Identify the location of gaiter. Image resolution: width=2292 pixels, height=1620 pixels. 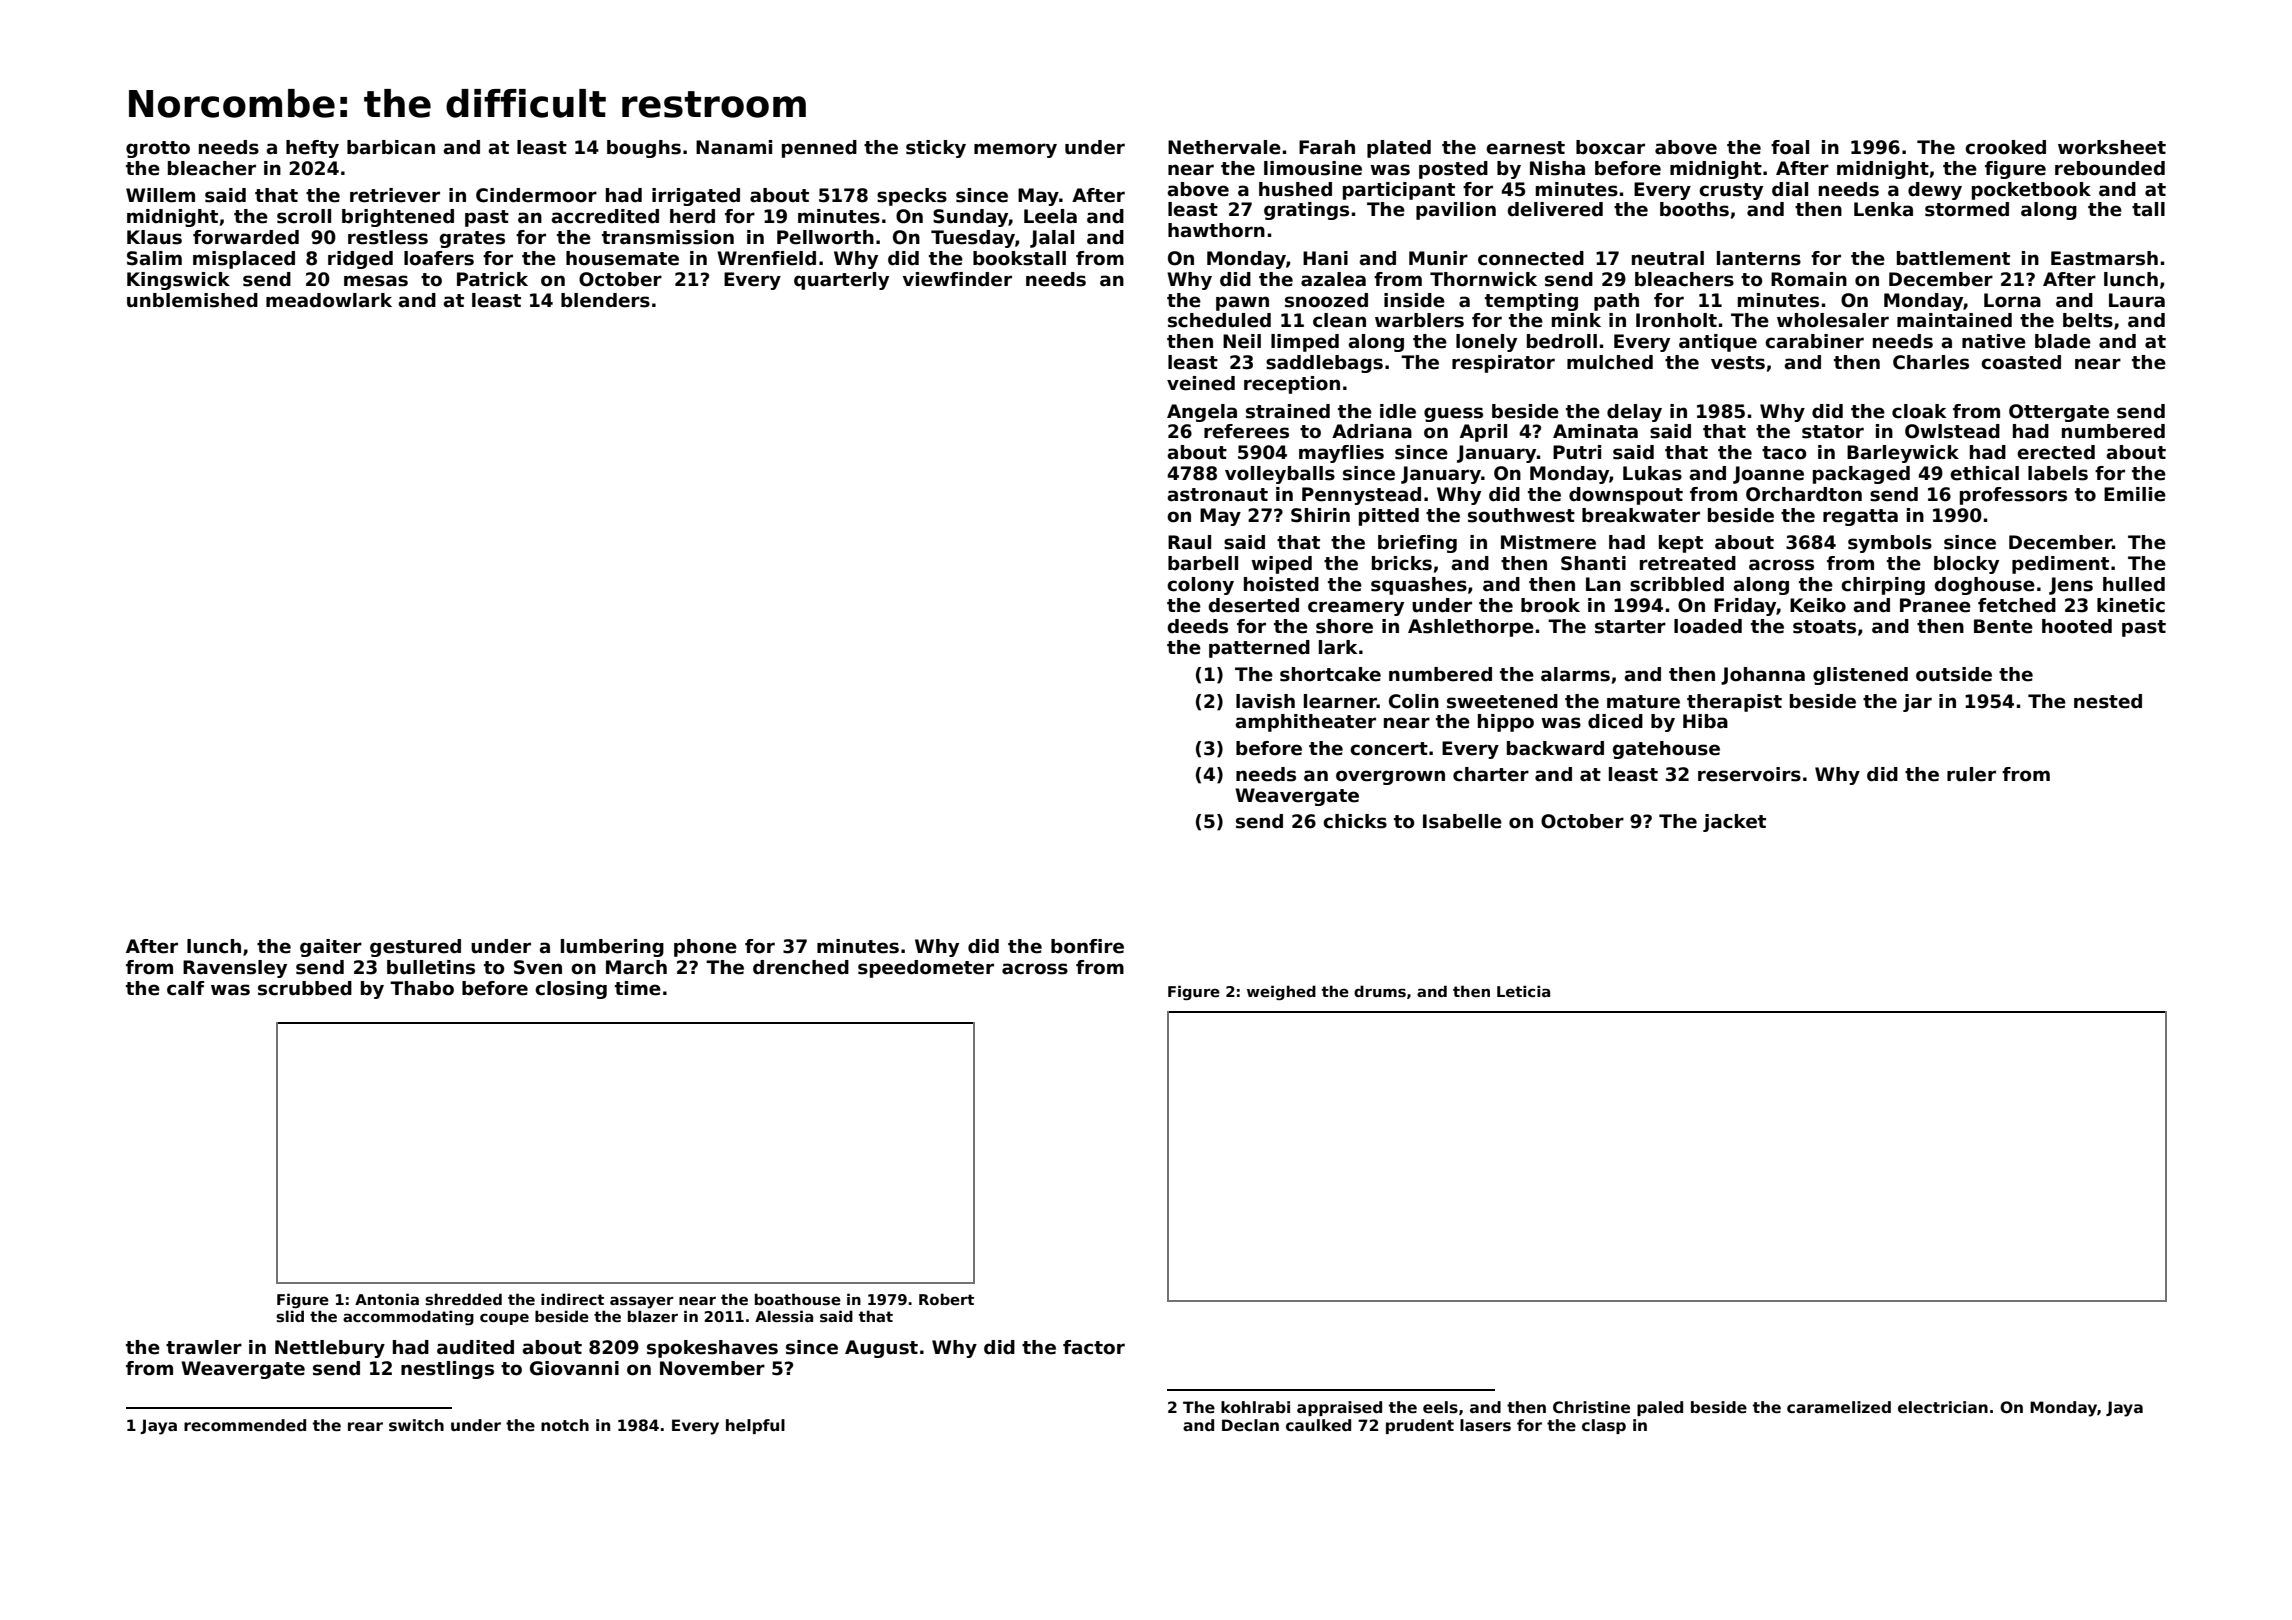
(331, 948).
